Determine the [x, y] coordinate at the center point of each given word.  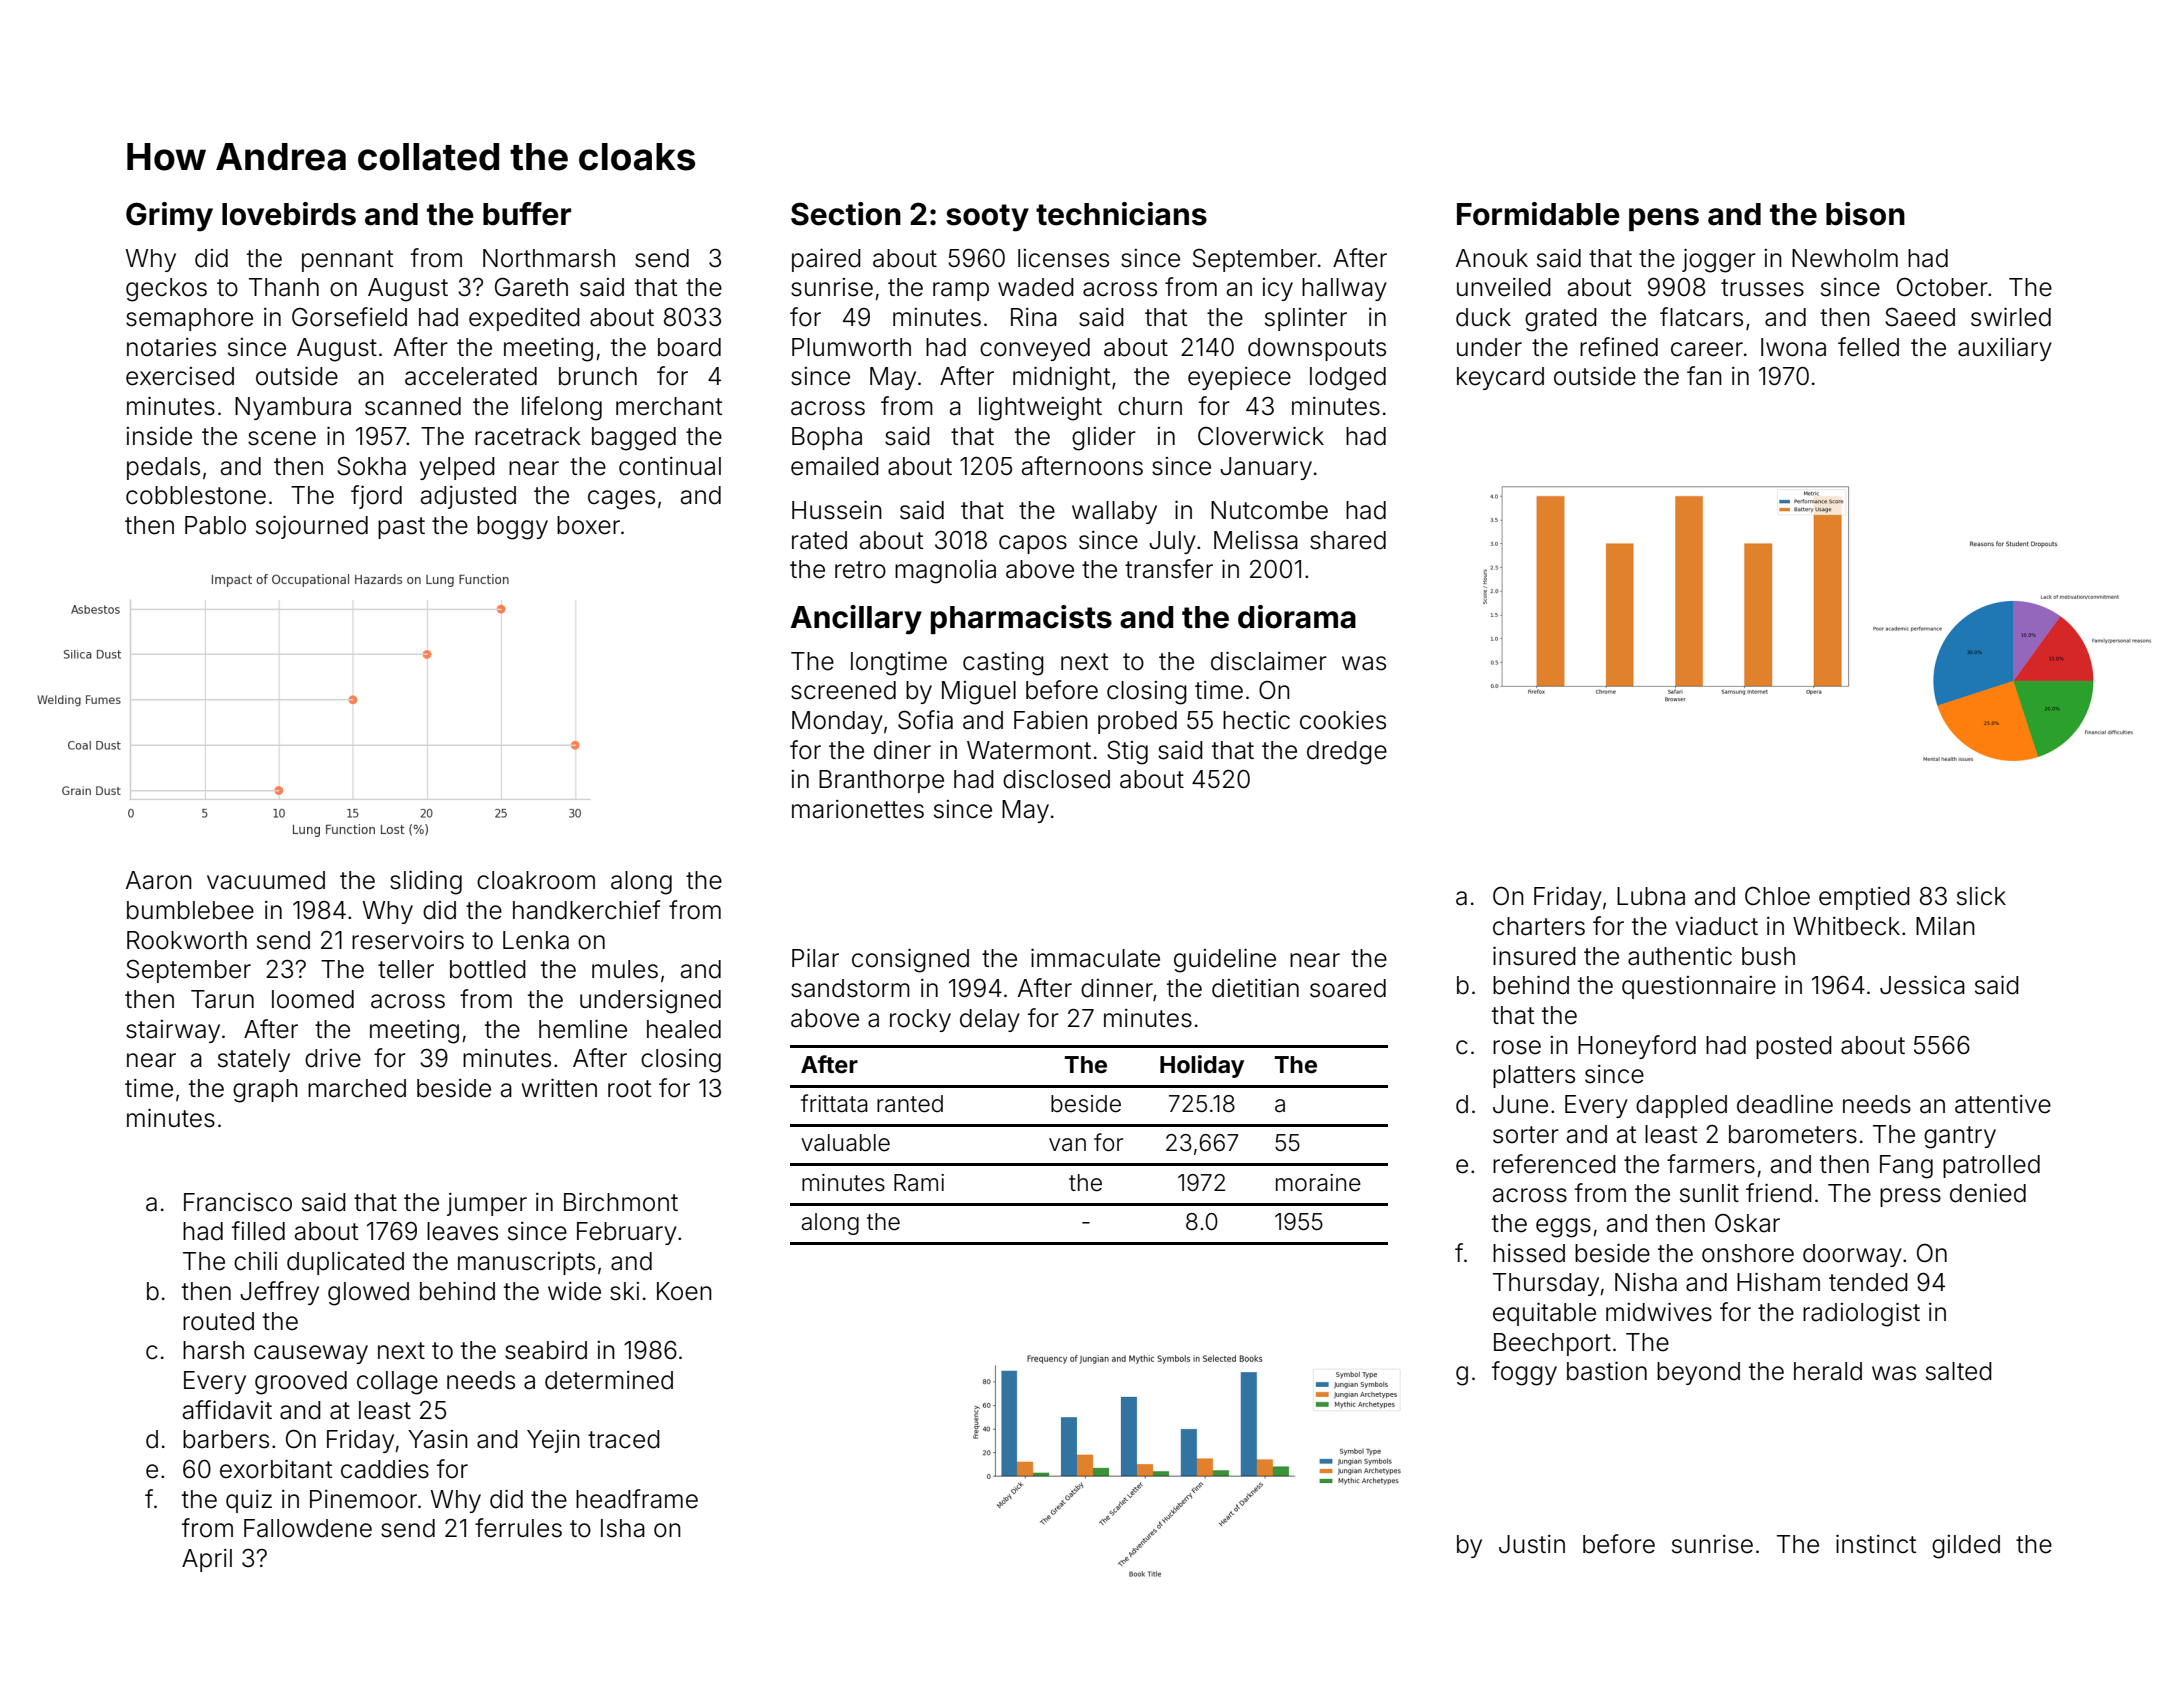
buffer [527, 214]
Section [846, 214]
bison [1865, 214]
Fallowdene [308, 1528]
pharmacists [1021, 619]
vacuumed [266, 880]
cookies [1343, 720]
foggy [1524, 1373]
